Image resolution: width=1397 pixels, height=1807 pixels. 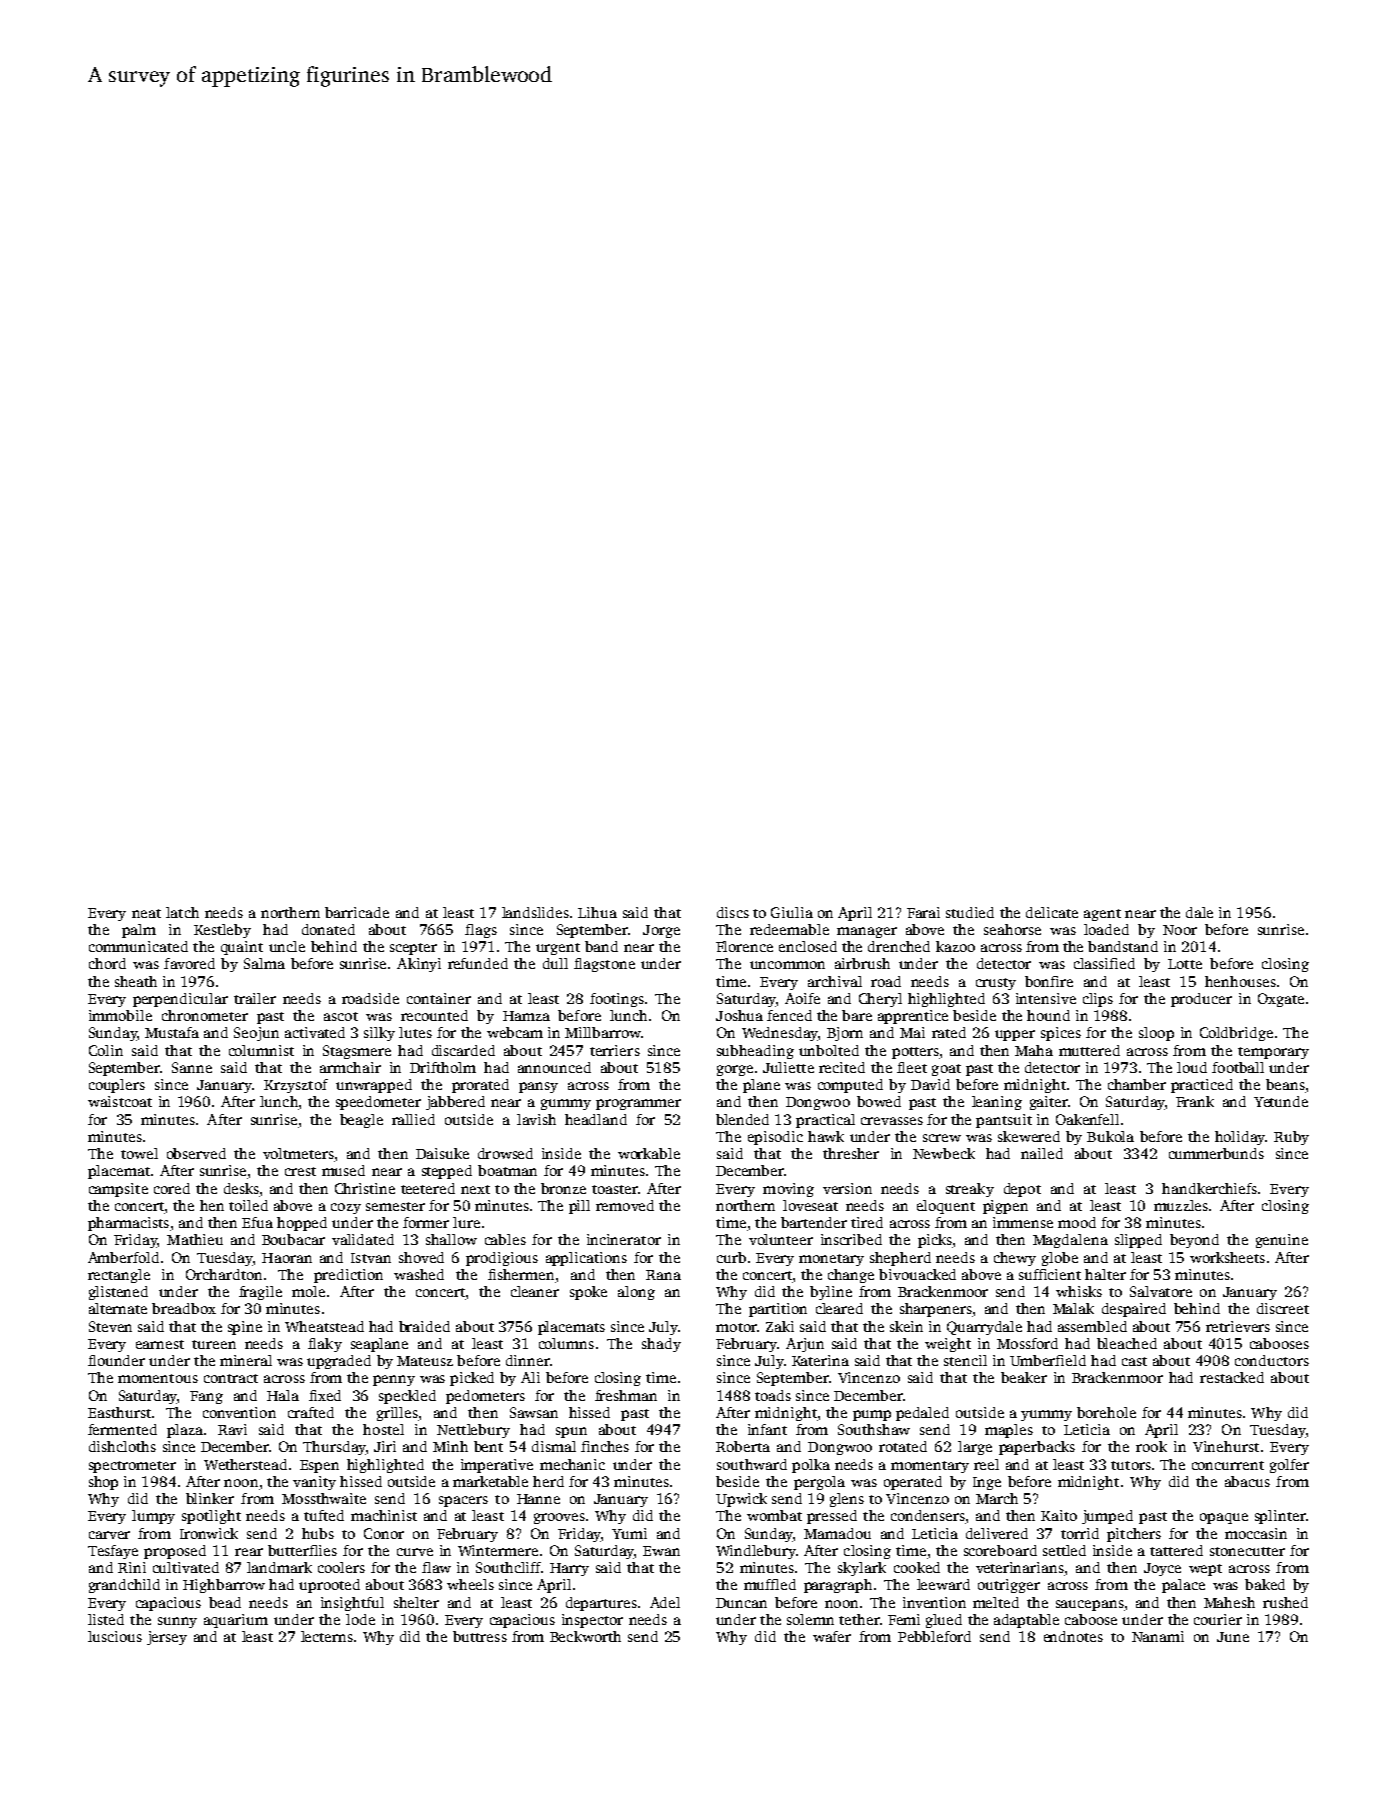 What do you see at coordinates (413, 949) in the page?
I see `scepter` at bounding box center [413, 949].
